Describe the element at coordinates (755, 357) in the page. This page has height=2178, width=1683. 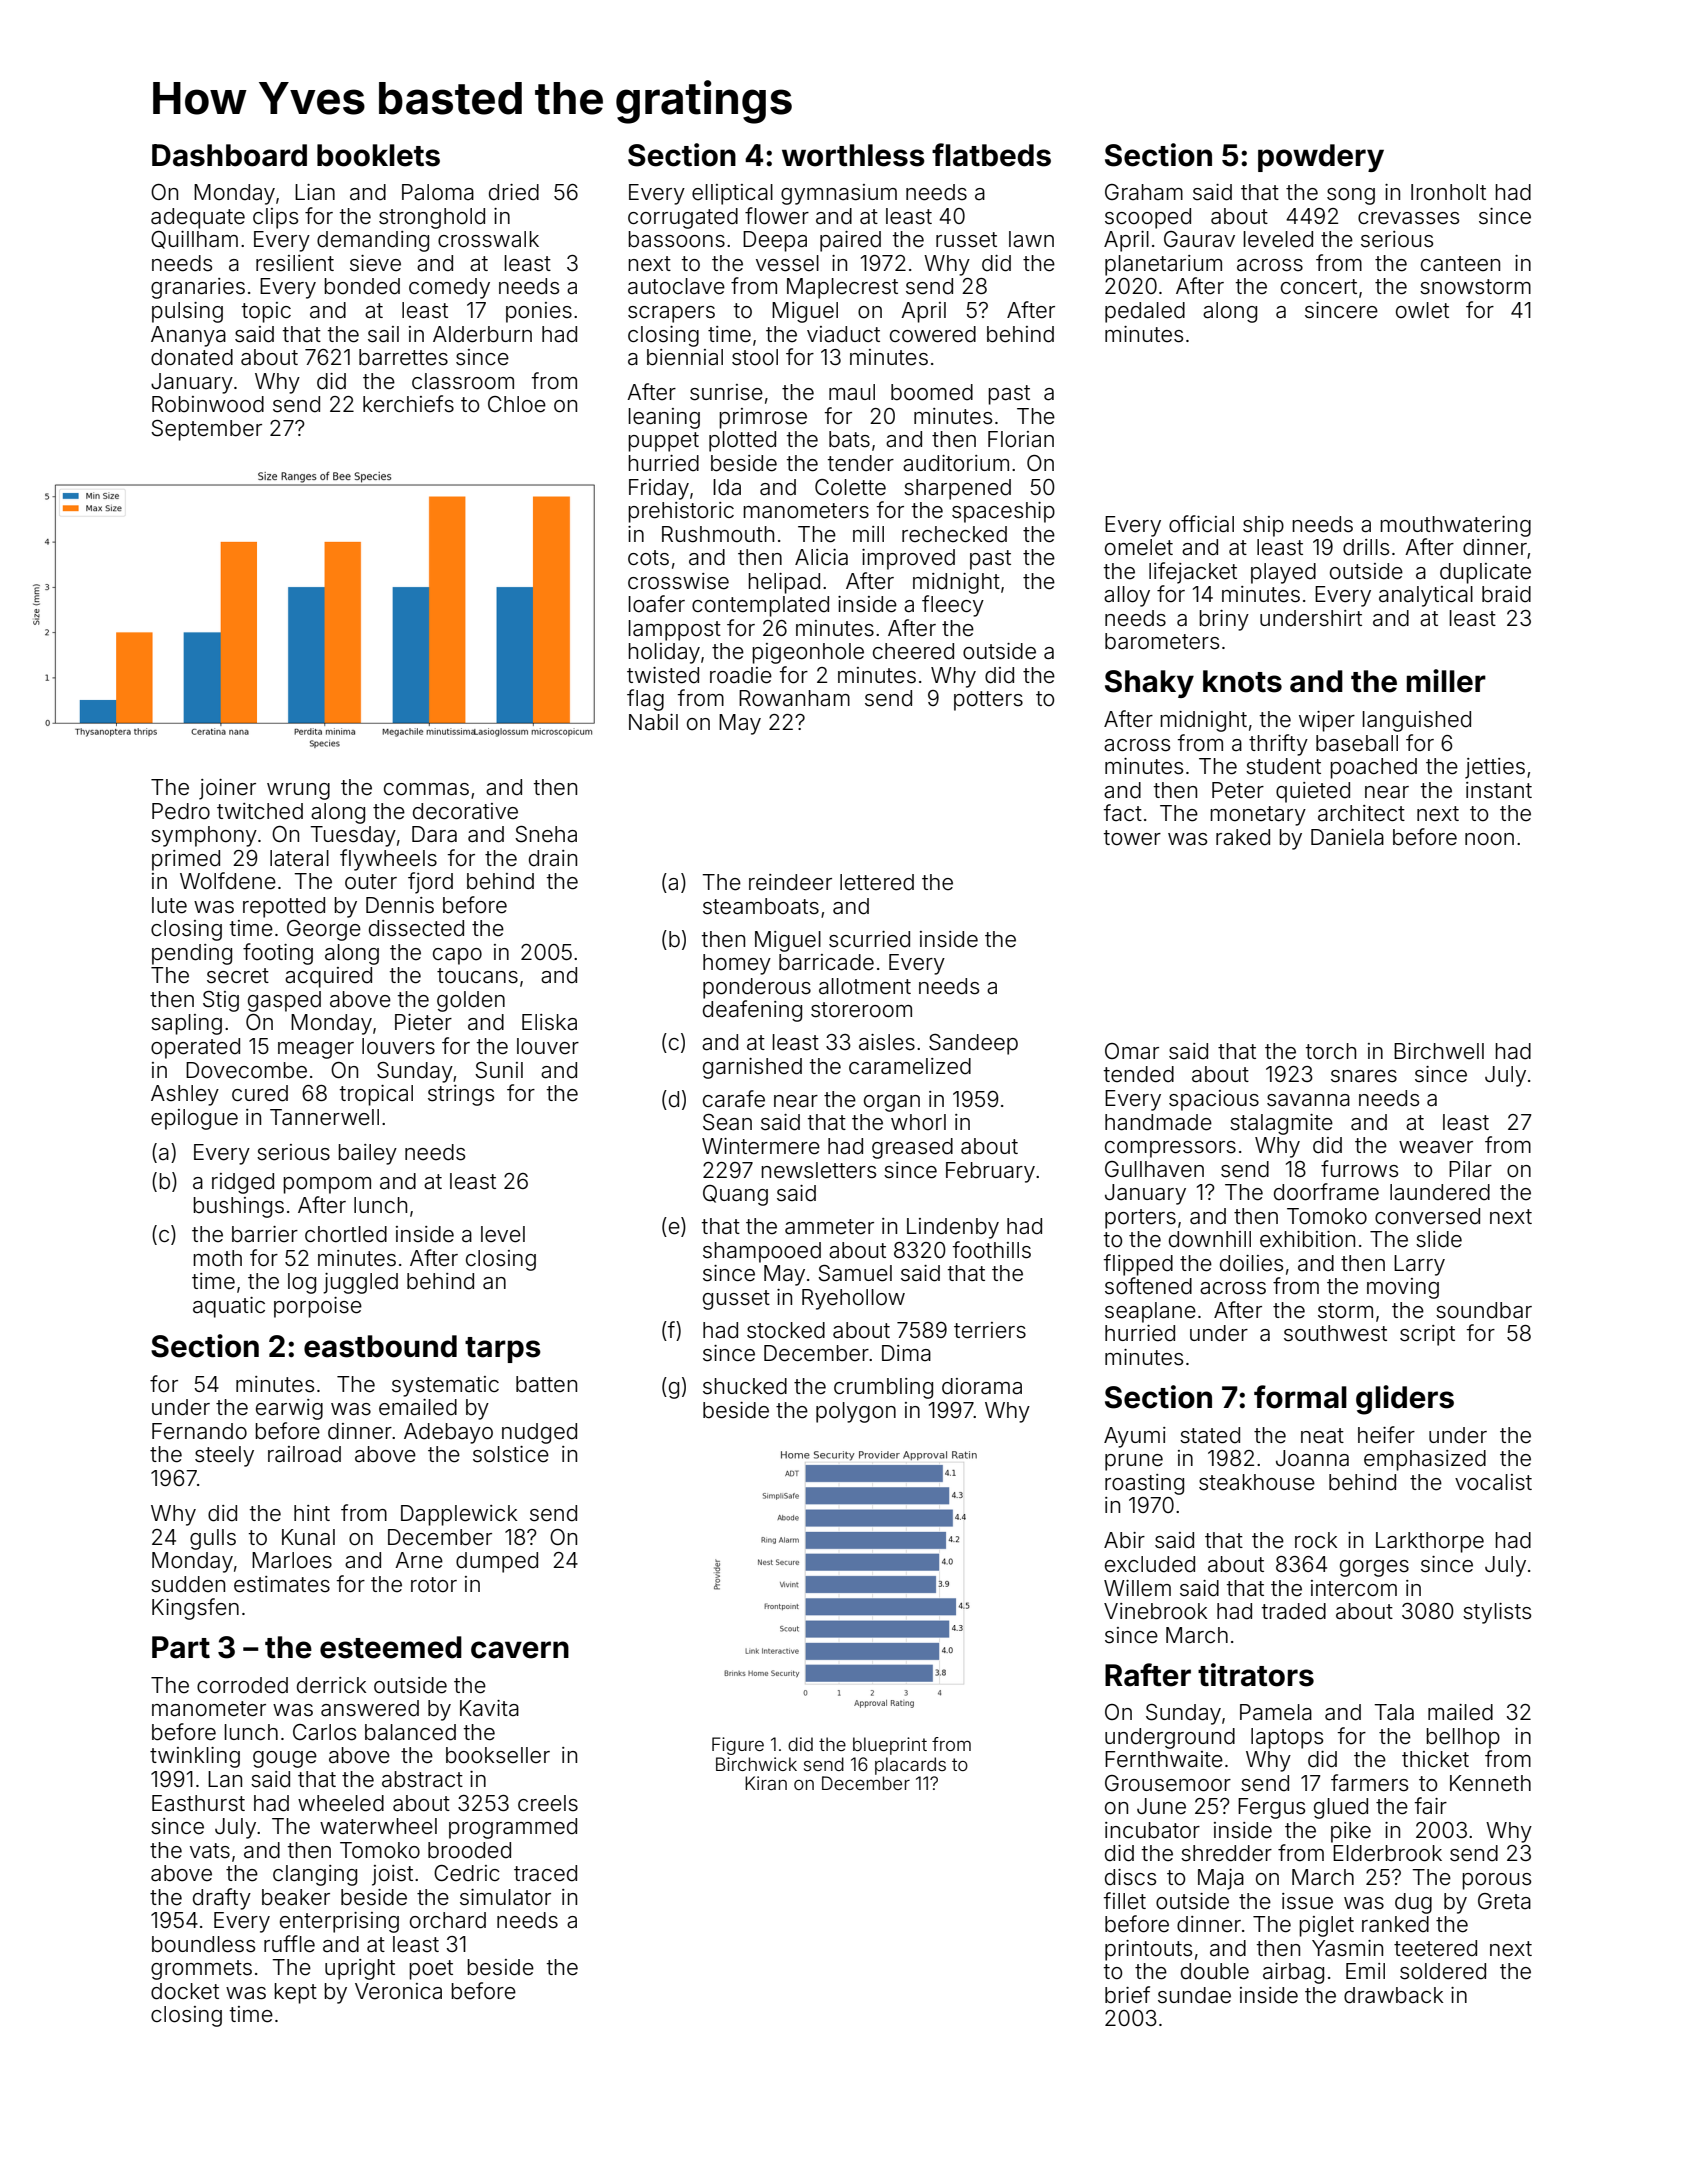
I see `stool` at that location.
